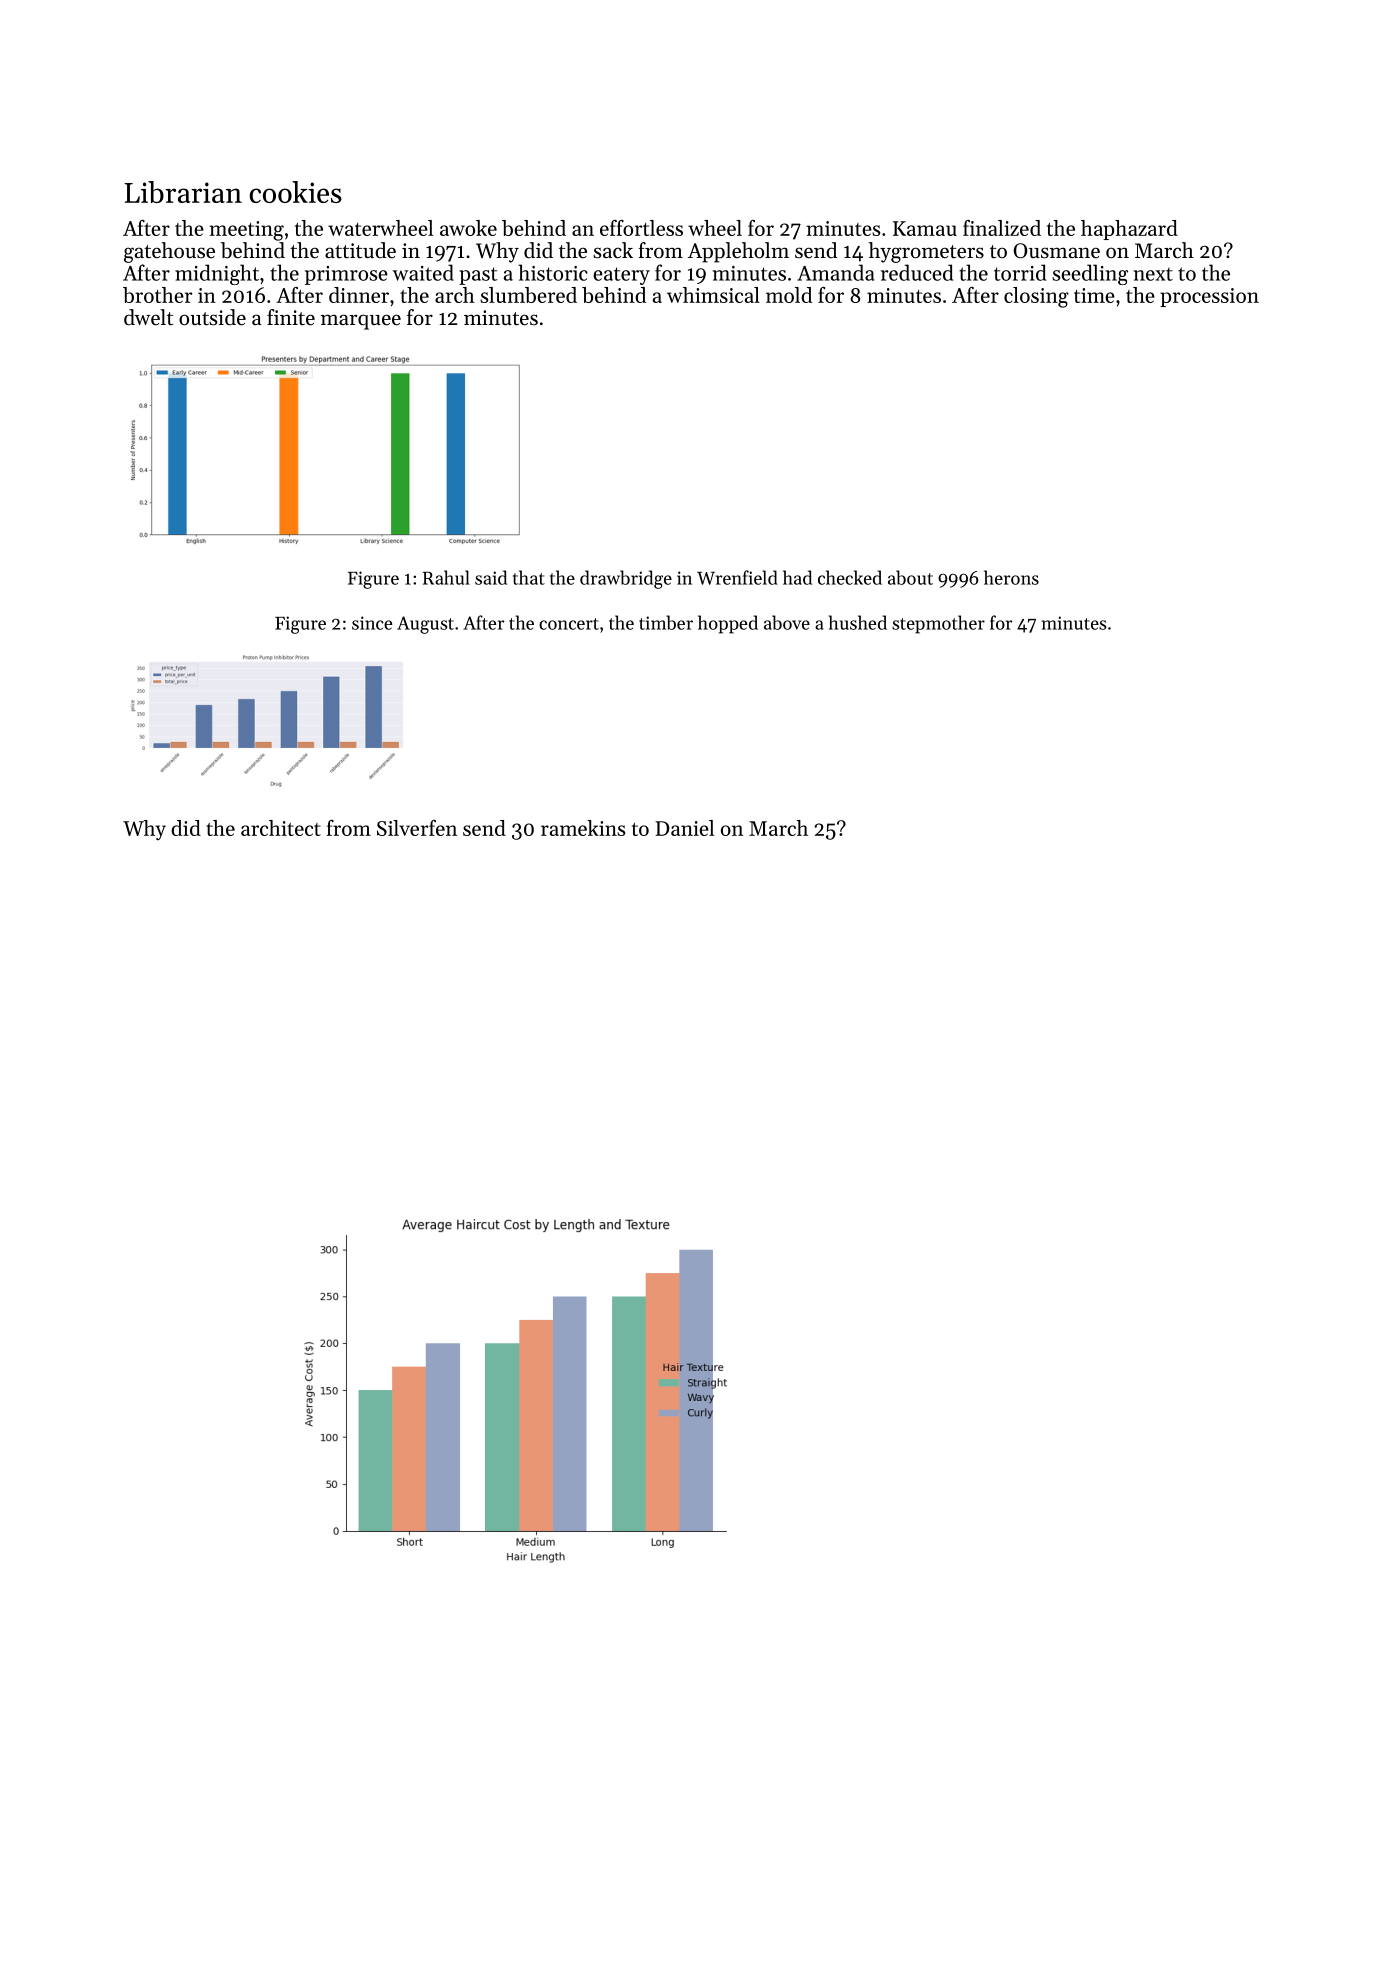 The height and width of the screenshot is (1969, 1386). I want to click on procession, so click(1209, 297).
